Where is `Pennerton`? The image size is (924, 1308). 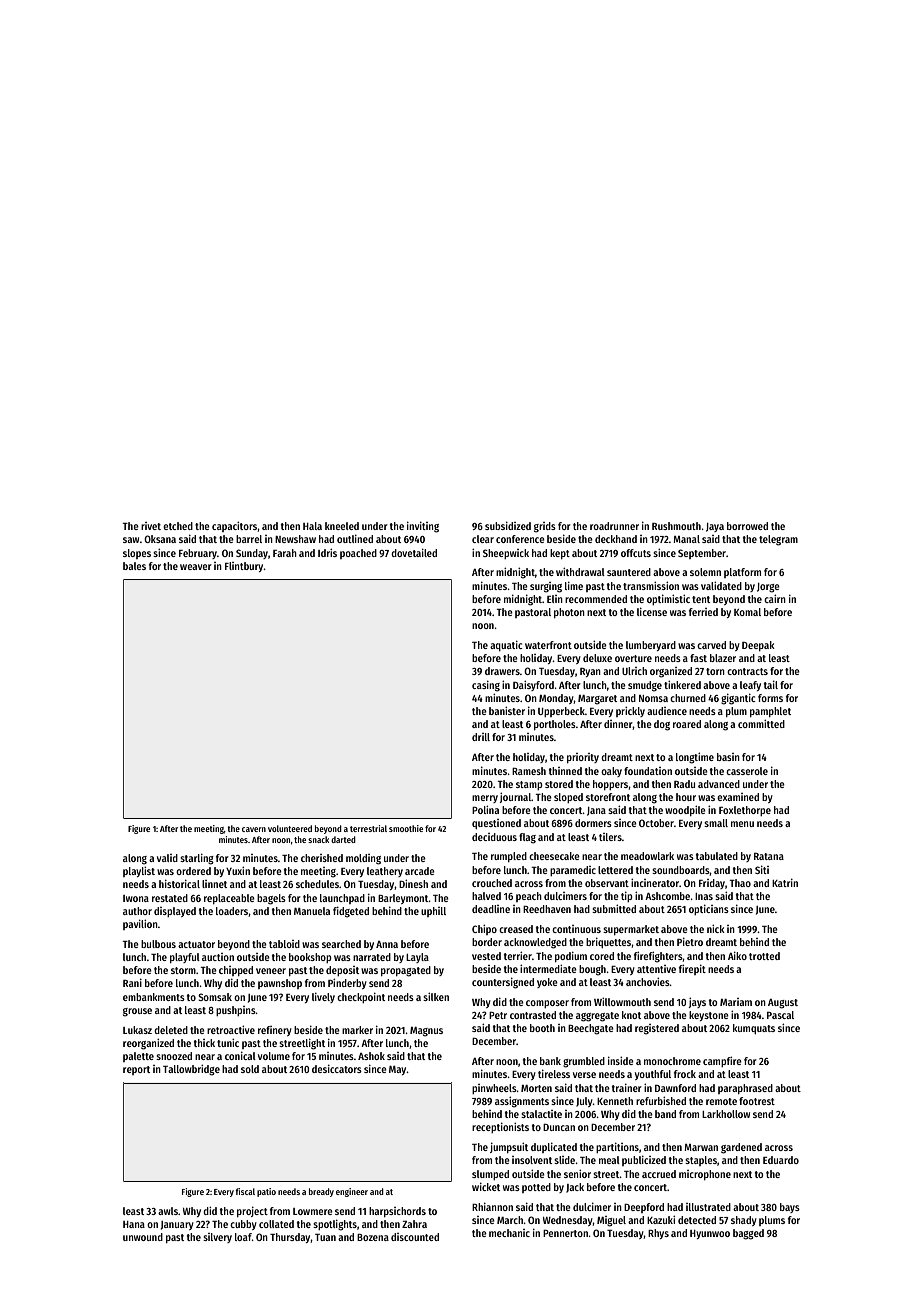
Pennerton is located at coordinates (565, 1233).
